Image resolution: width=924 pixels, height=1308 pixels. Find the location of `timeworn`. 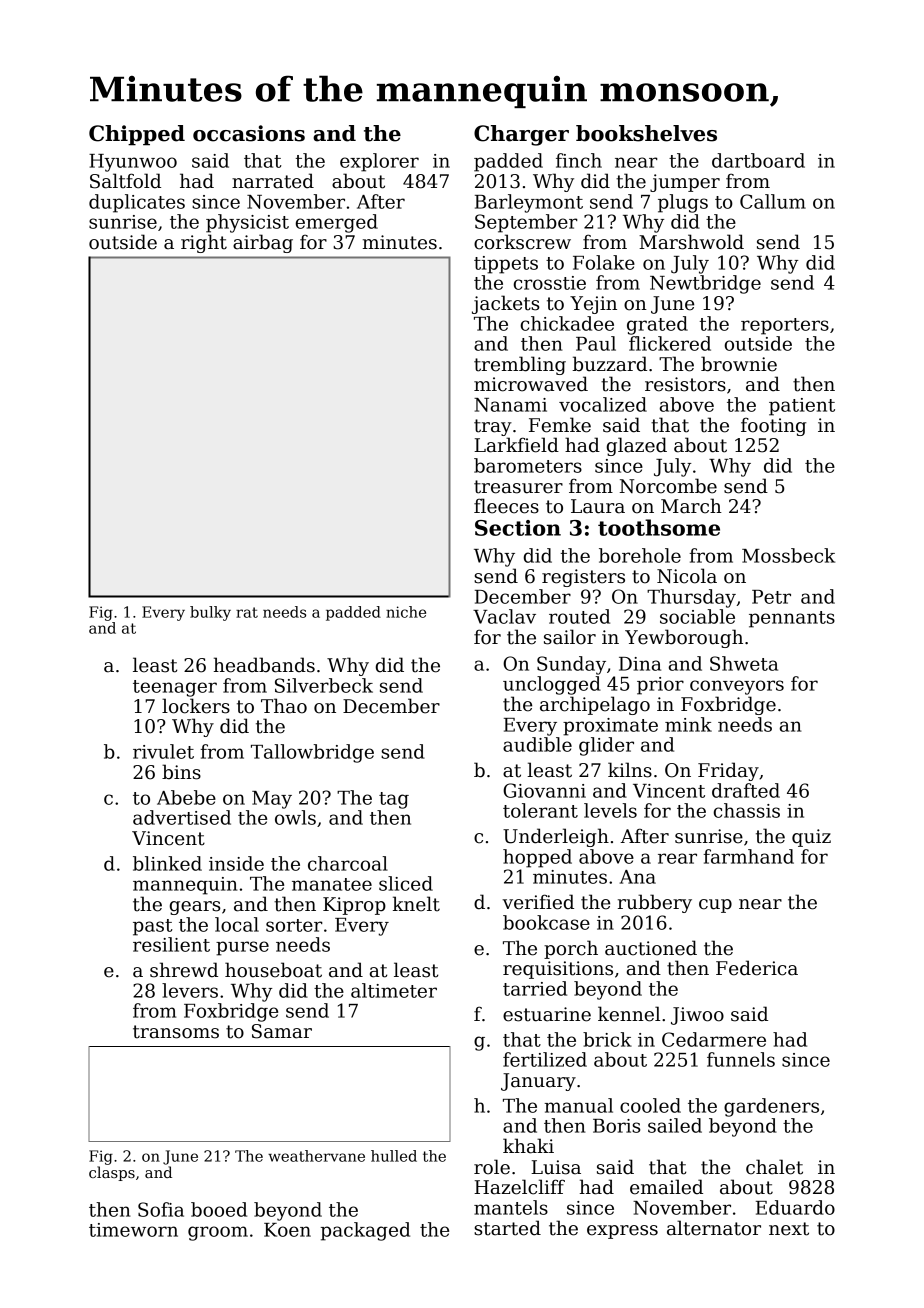

timeworn is located at coordinates (133, 1230).
